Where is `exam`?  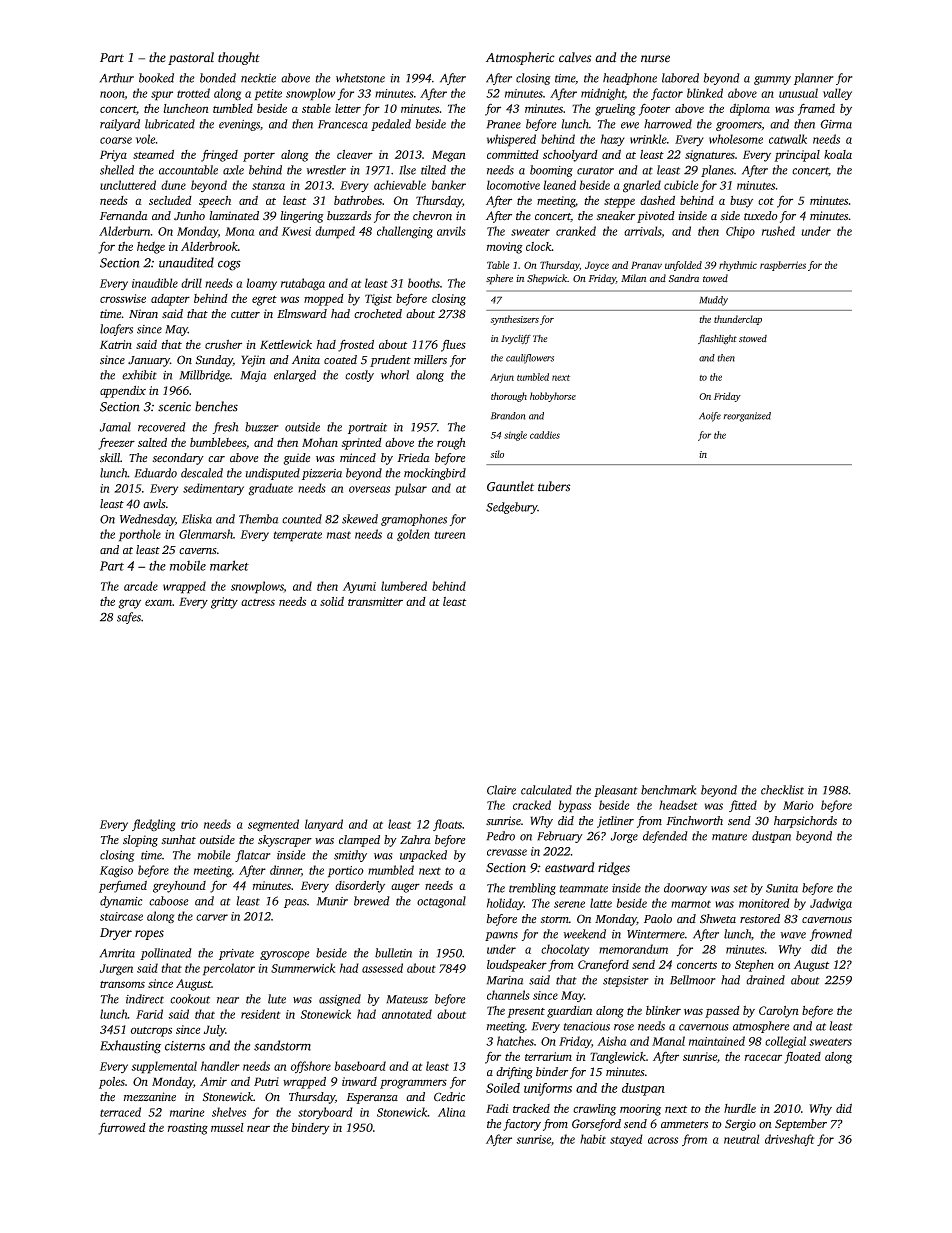 exam is located at coordinates (158, 602).
